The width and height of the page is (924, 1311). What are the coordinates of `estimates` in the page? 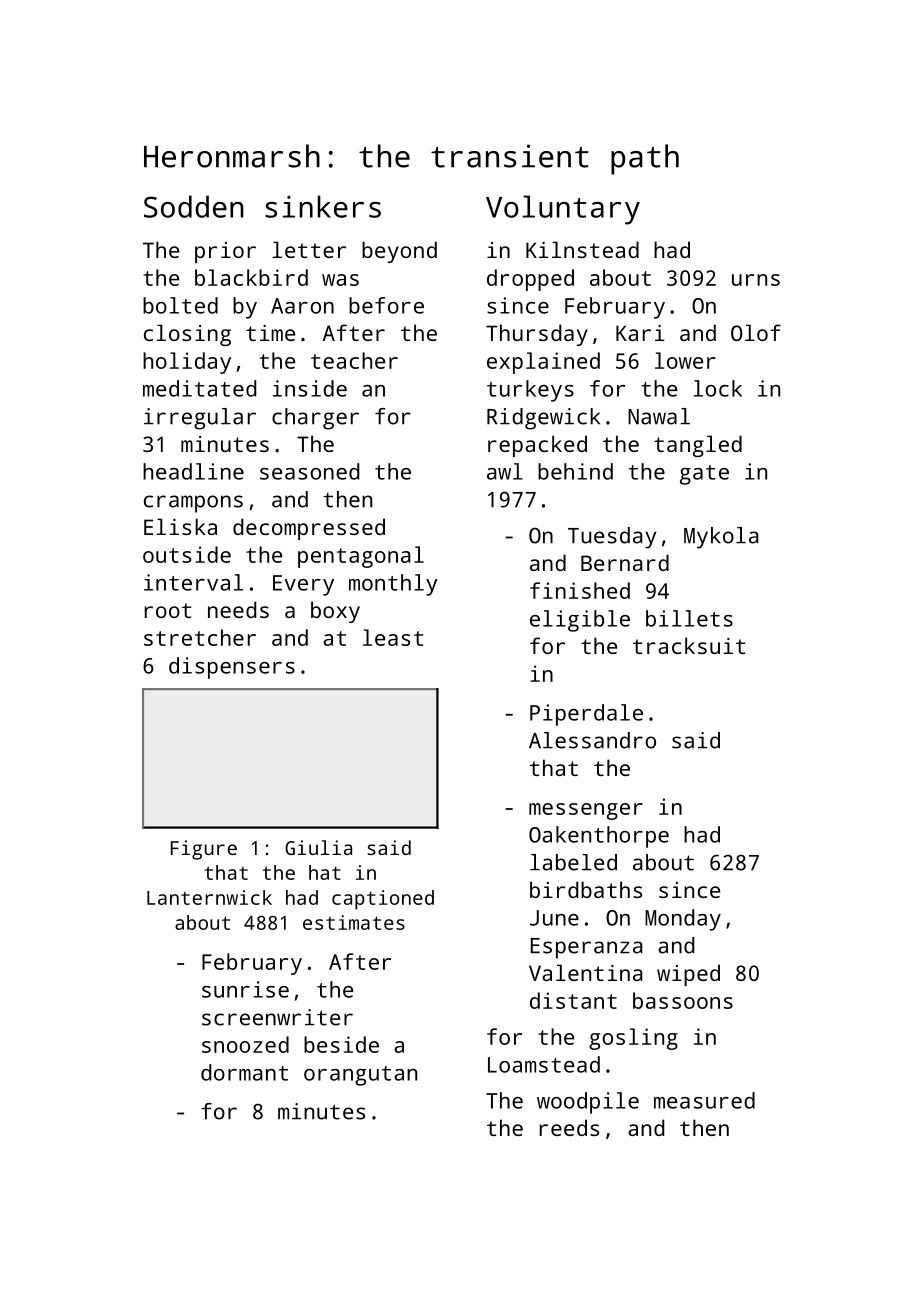 It's located at (354, 922).
